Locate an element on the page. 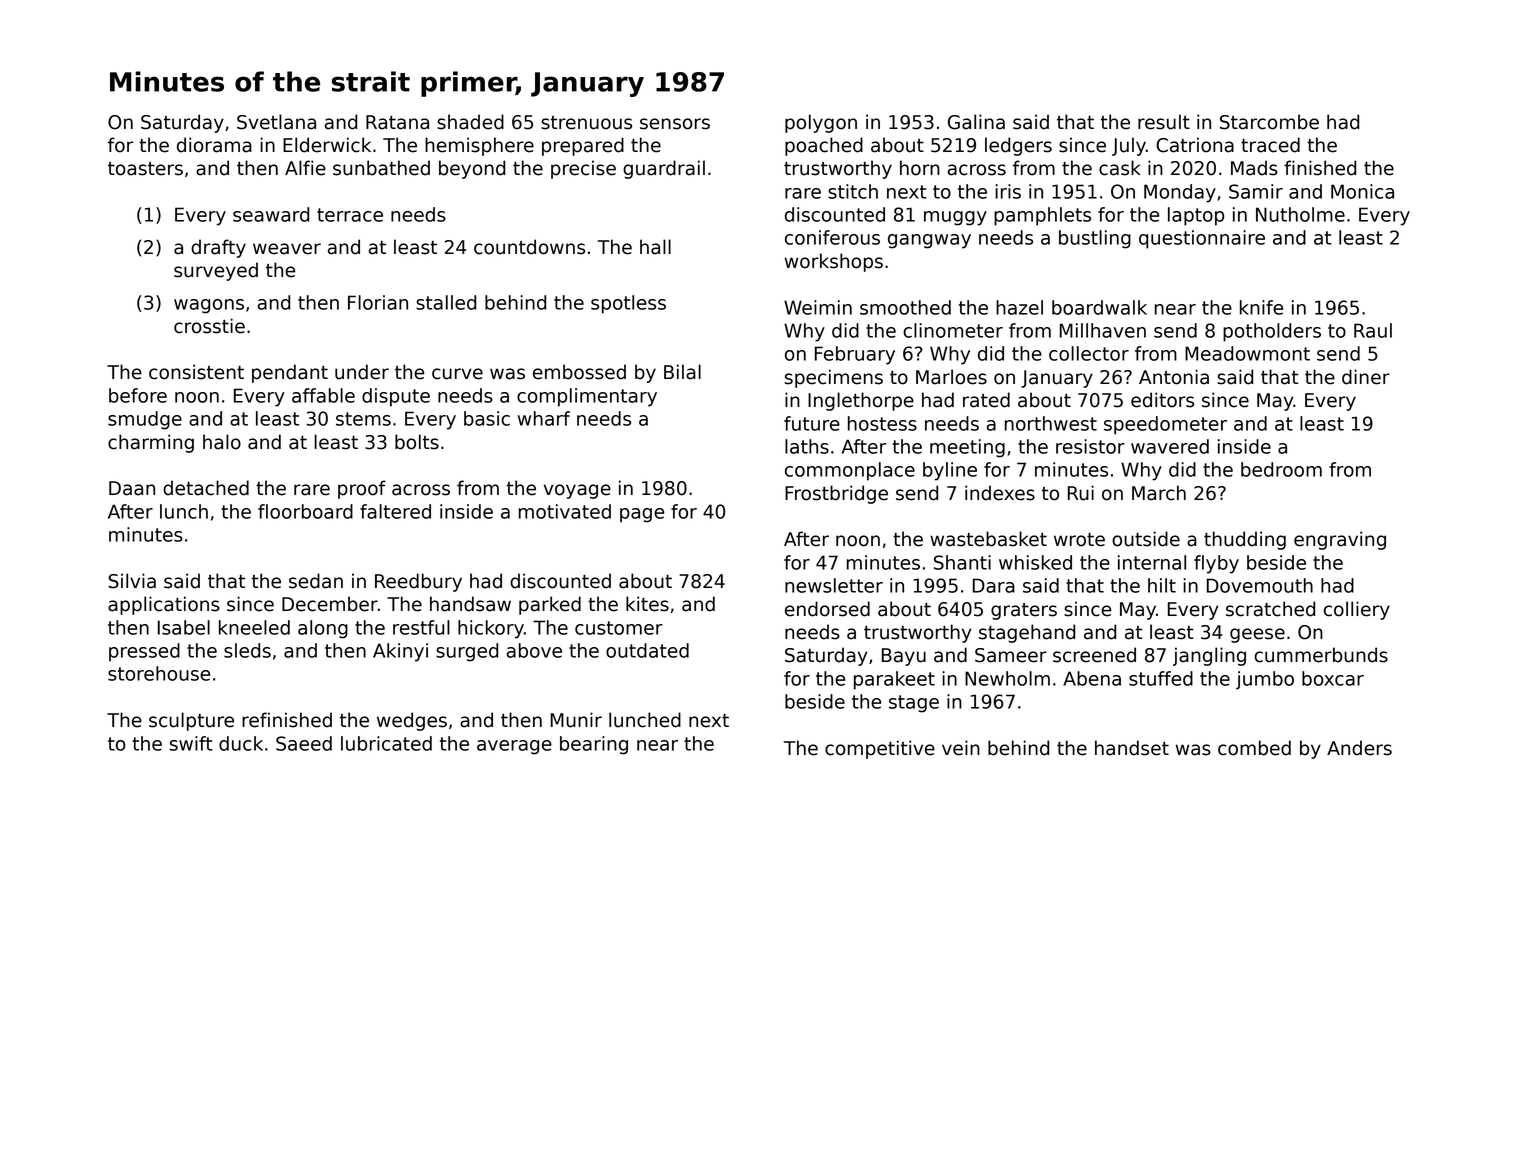 The image size is (1519, 1174). geese is located at coordinates (1257, 635).
